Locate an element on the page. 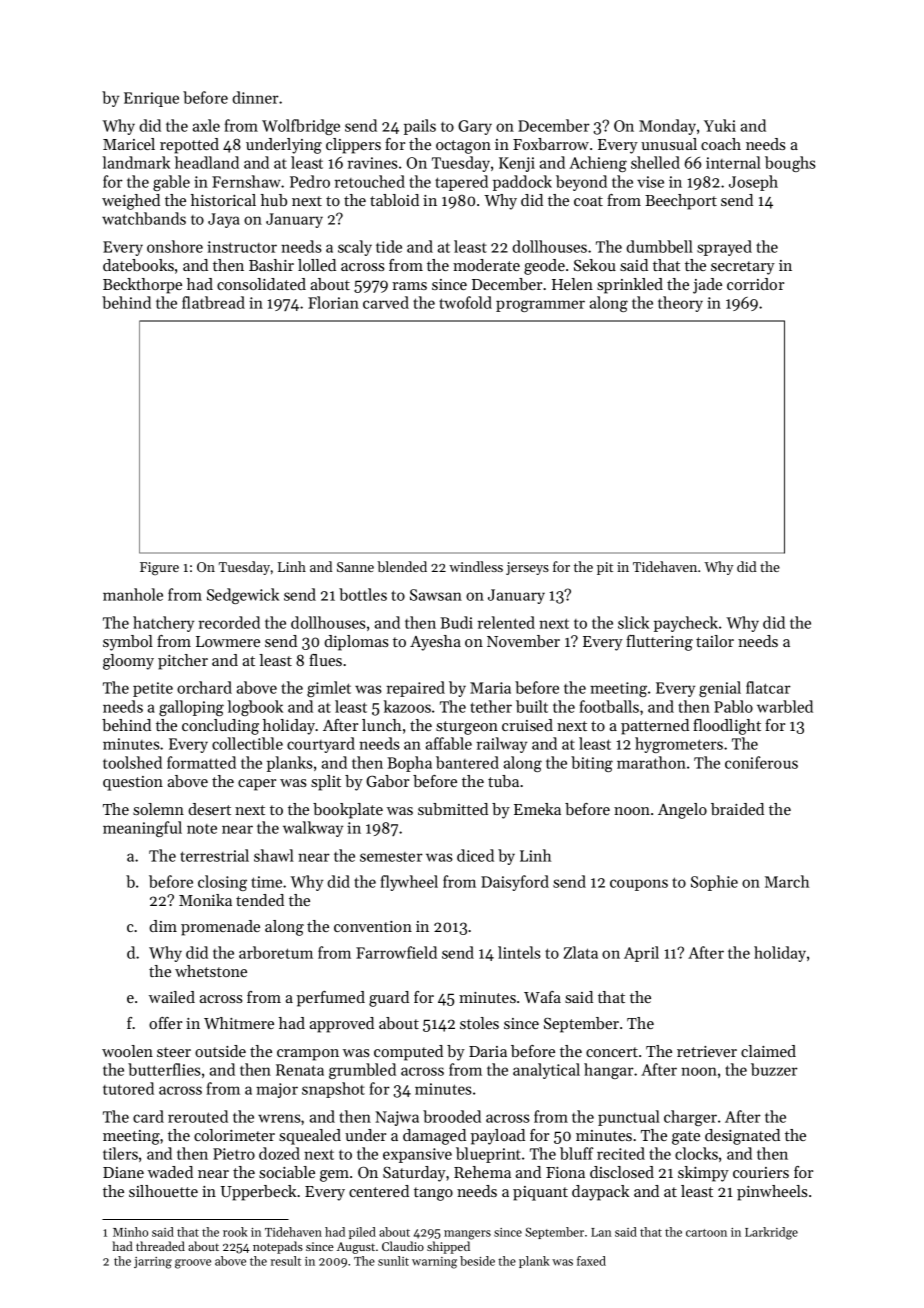 The height and width of the document is (1308, 924). sprayed is located at coordinates (724, 248).
